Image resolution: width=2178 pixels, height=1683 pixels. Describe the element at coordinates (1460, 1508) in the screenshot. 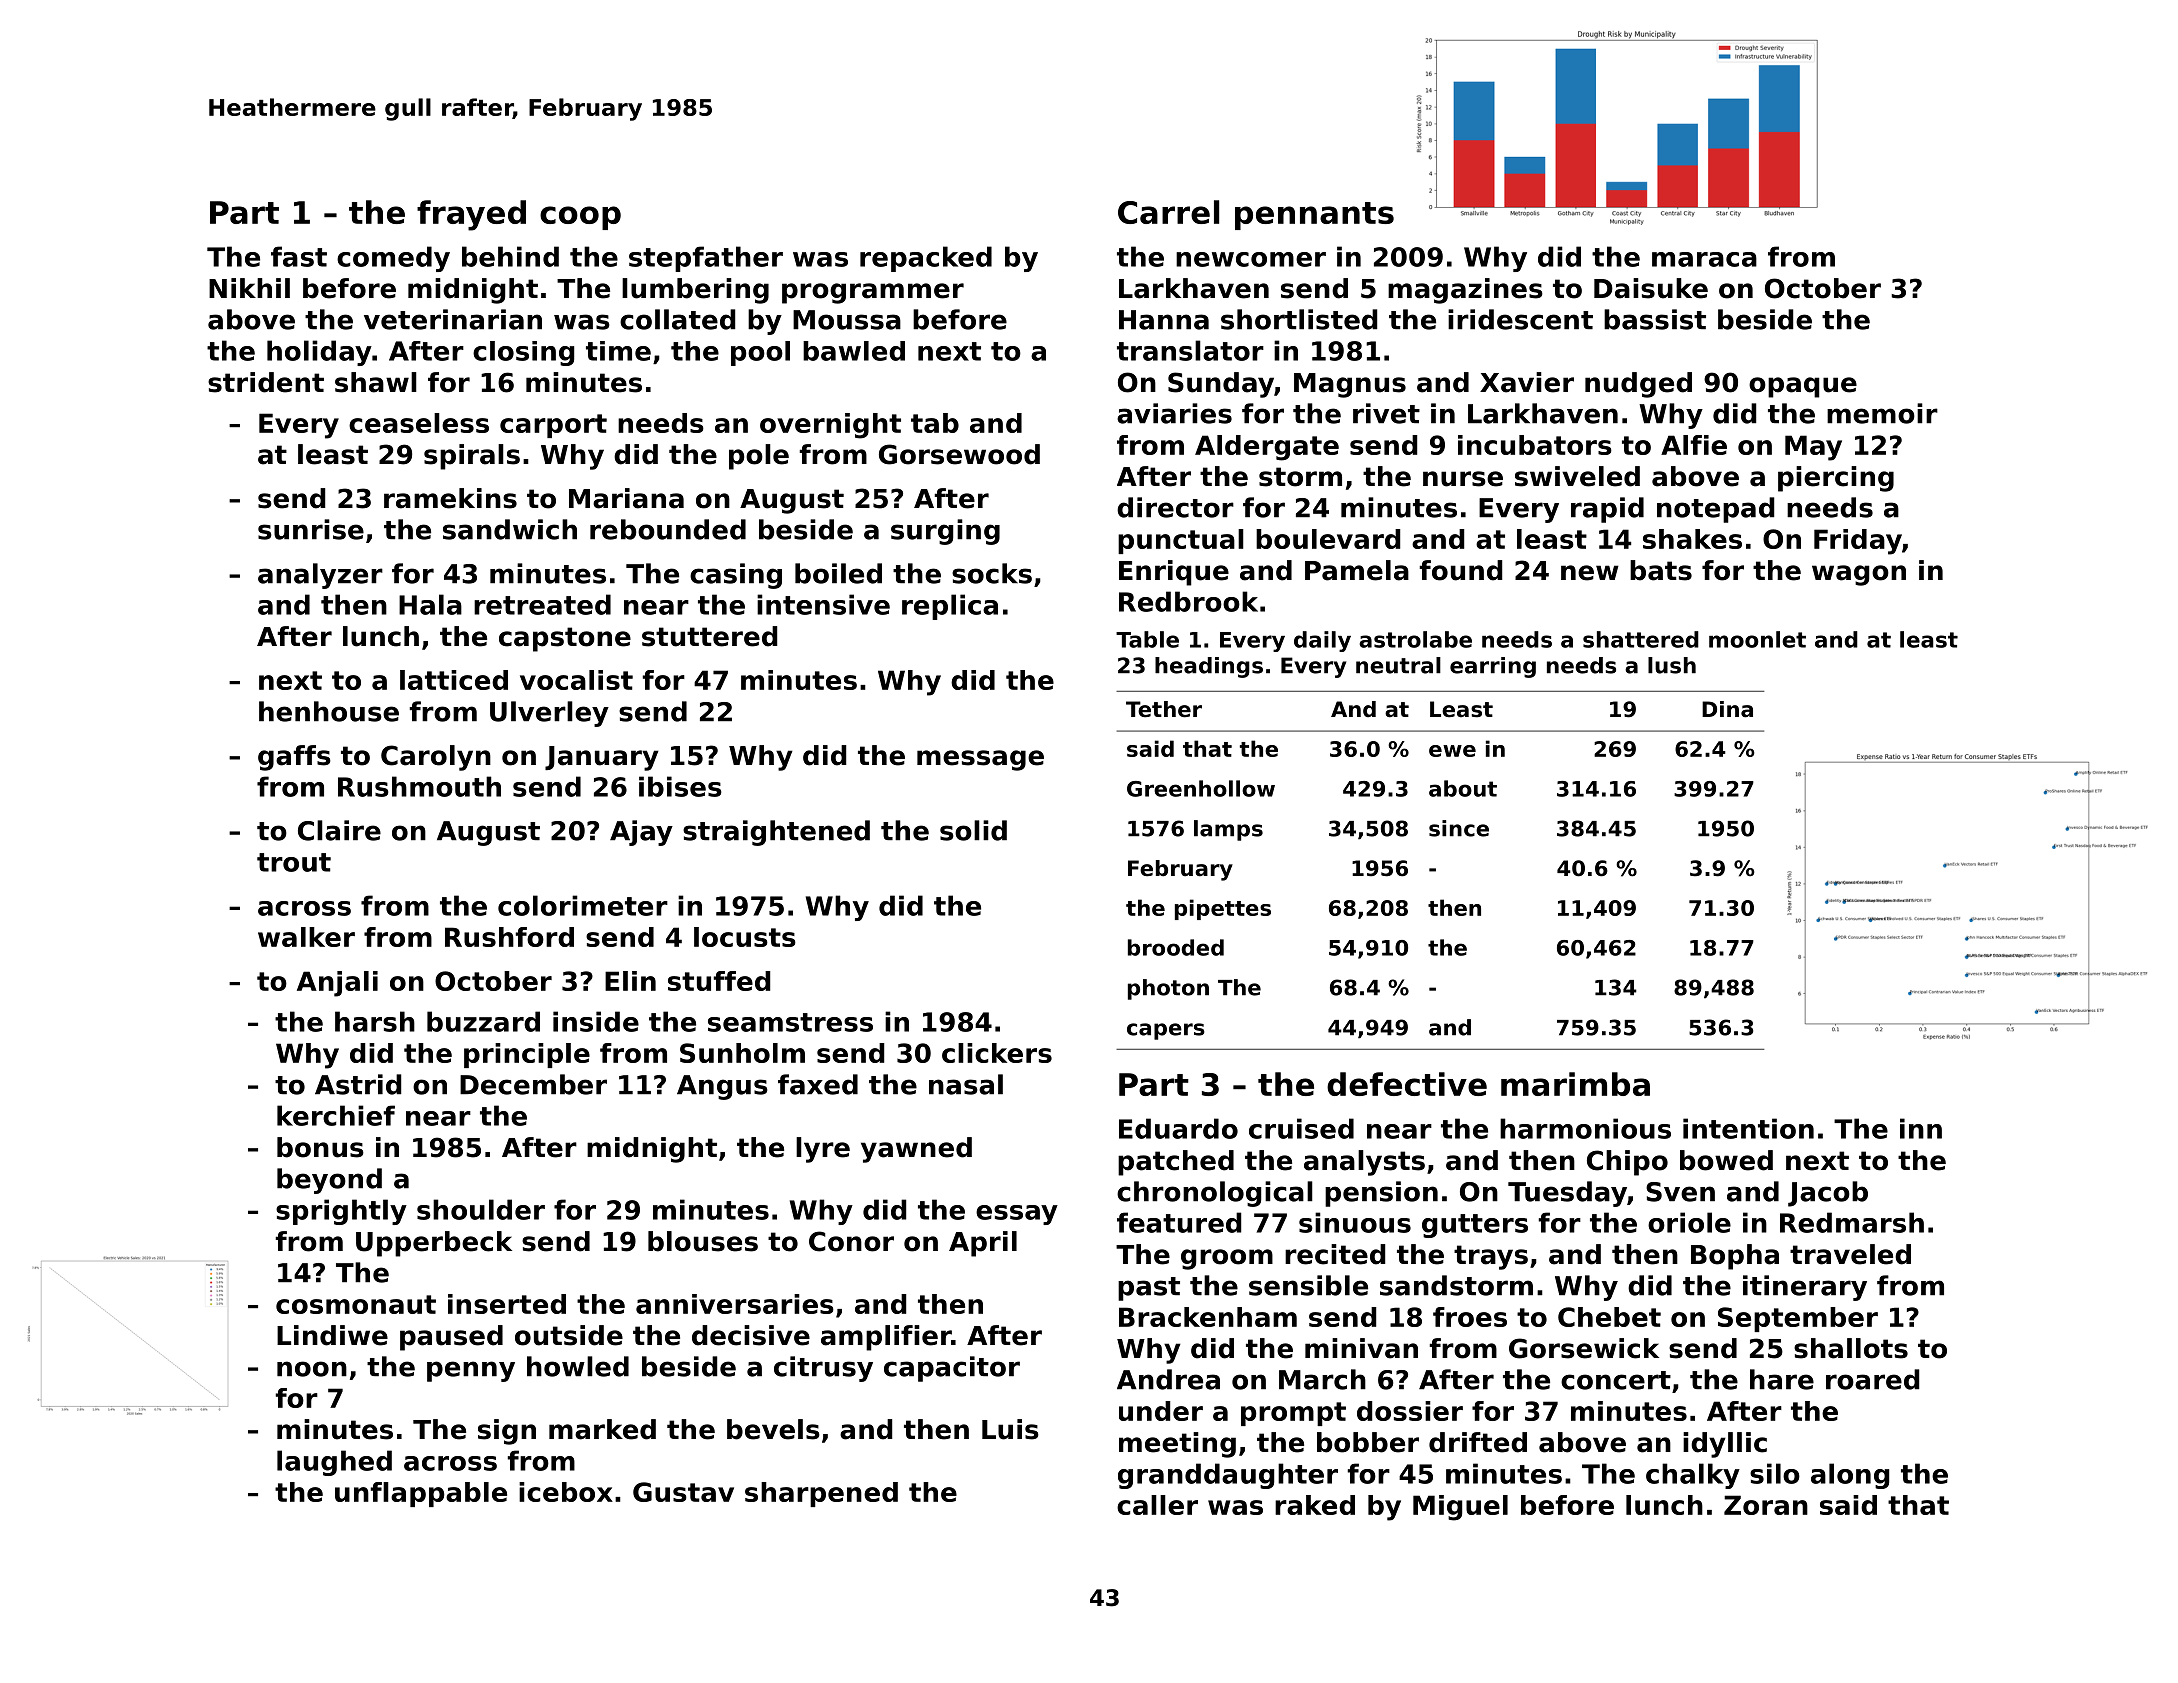

I see `Miguel` at that location.
